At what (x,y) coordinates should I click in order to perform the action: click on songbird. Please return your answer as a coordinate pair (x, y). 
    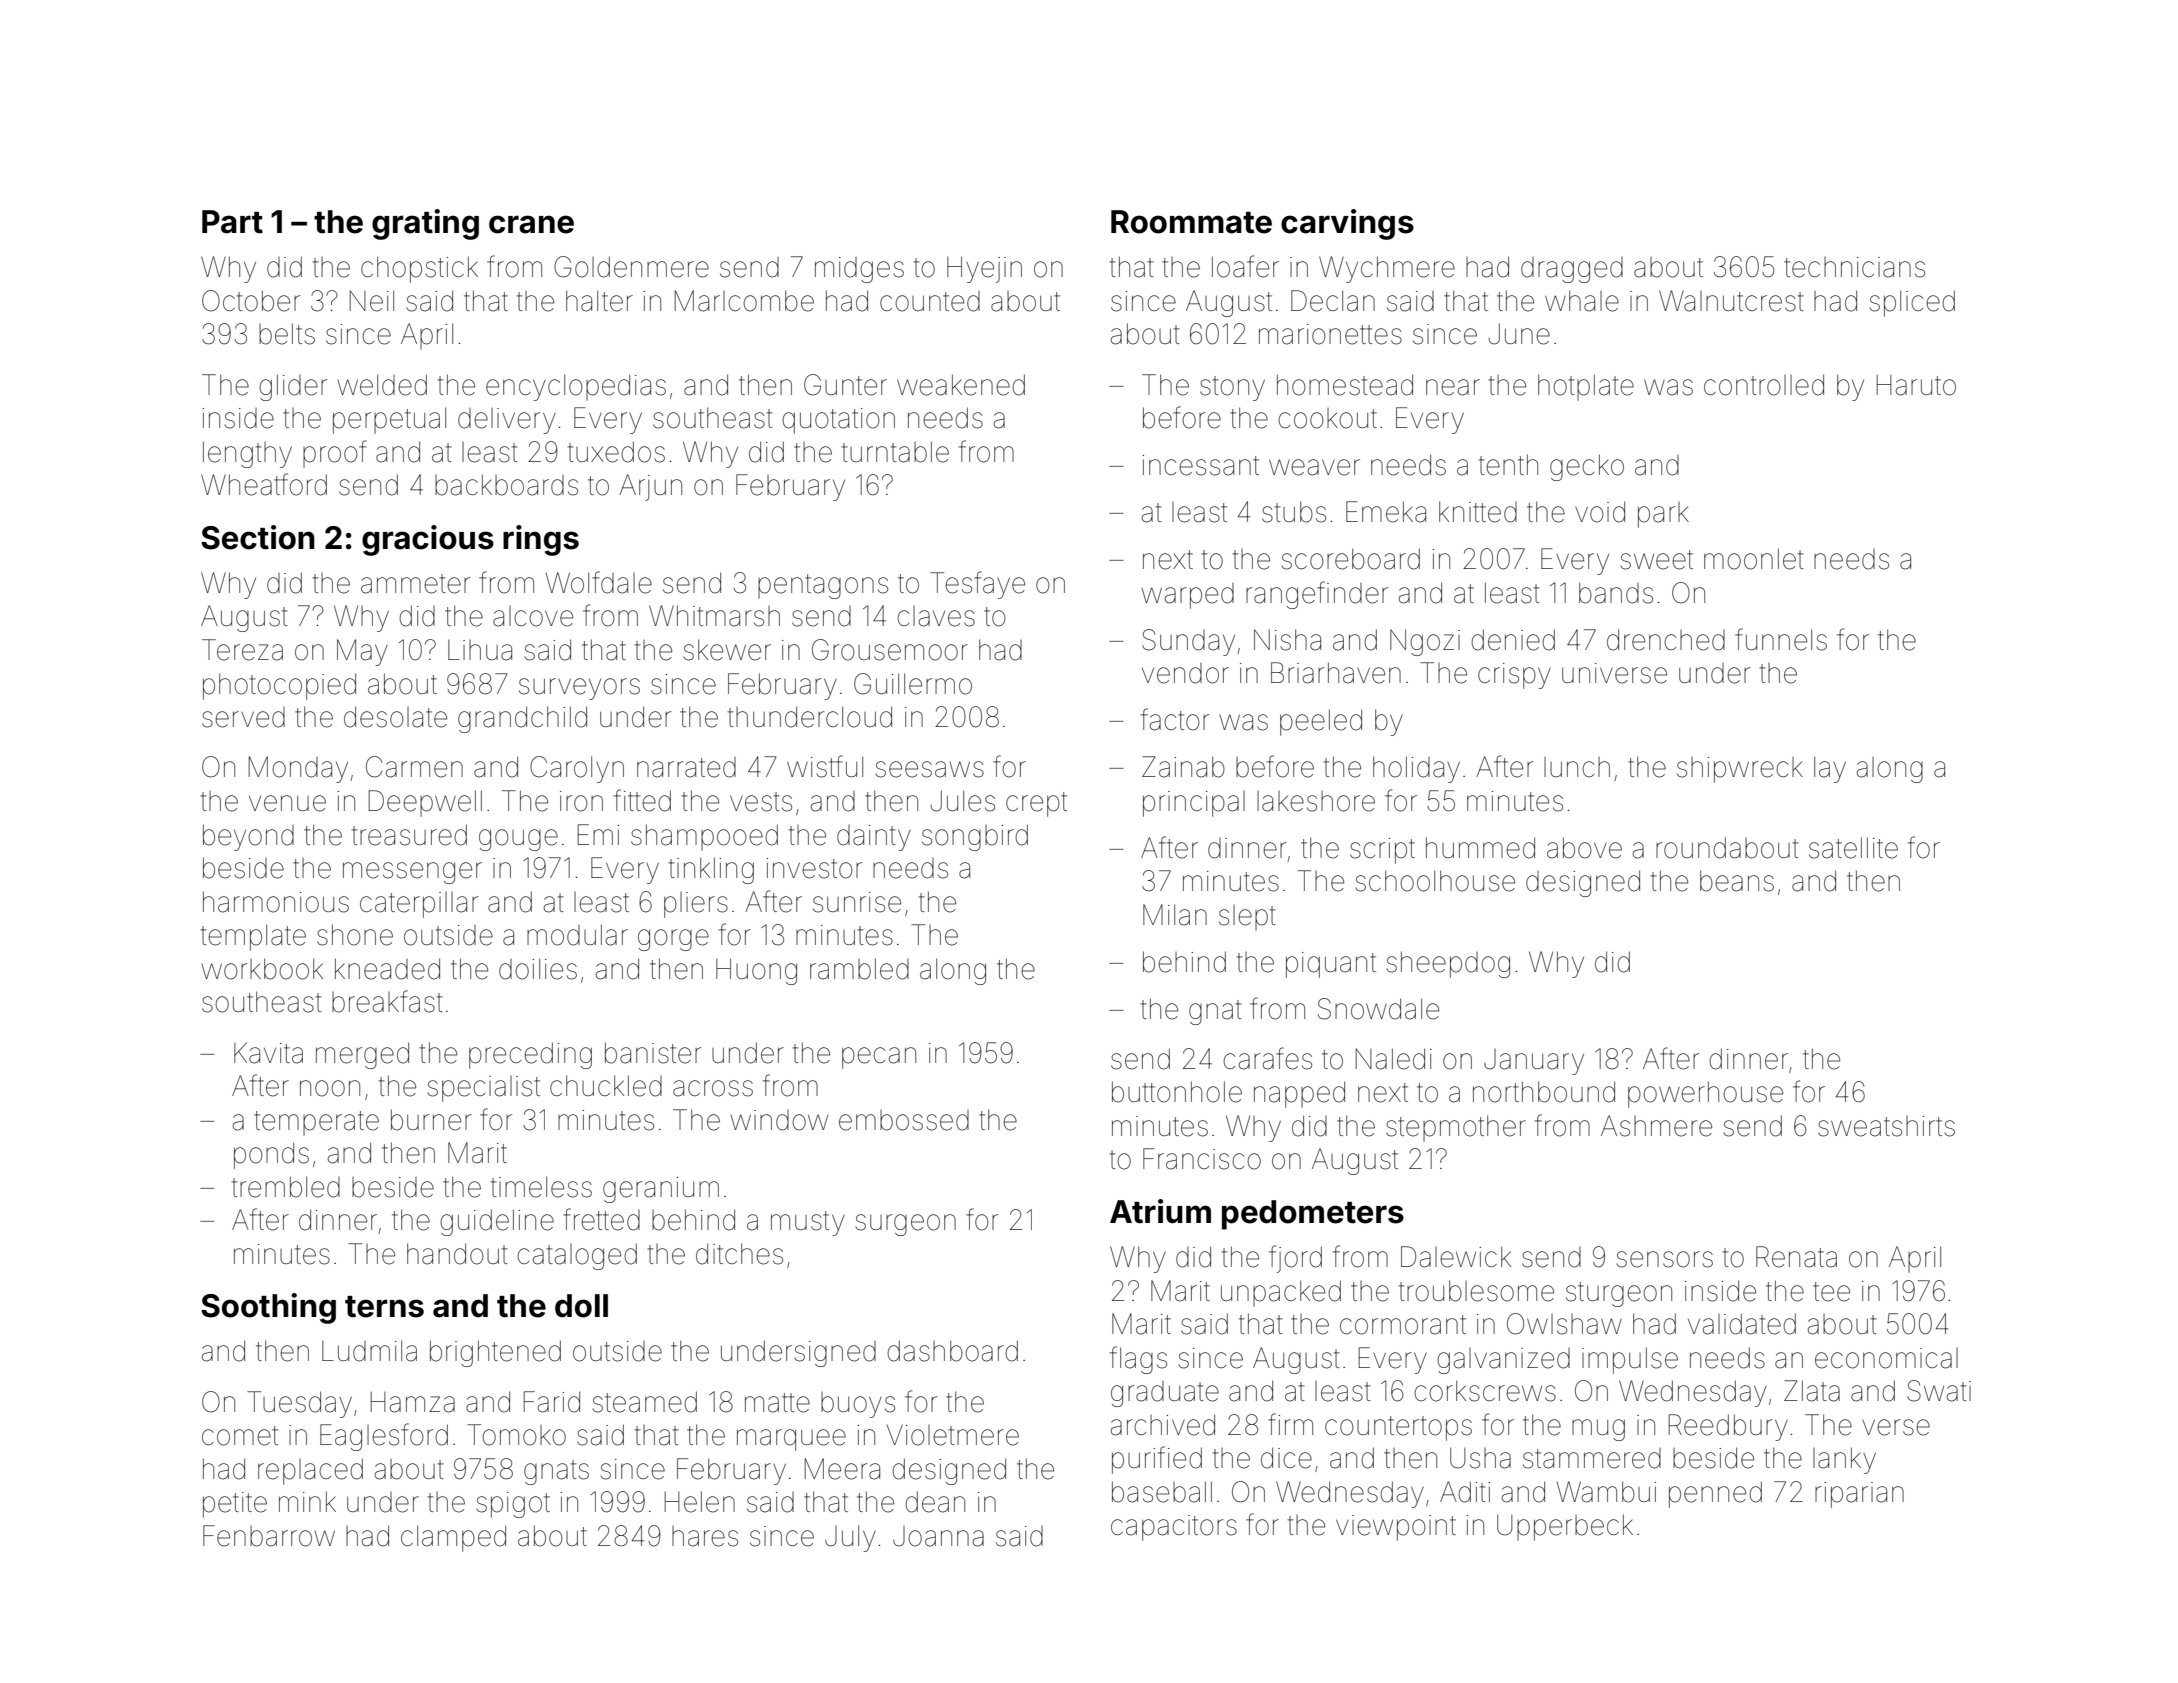
    Looking at the image, I should click on (975, 837).
